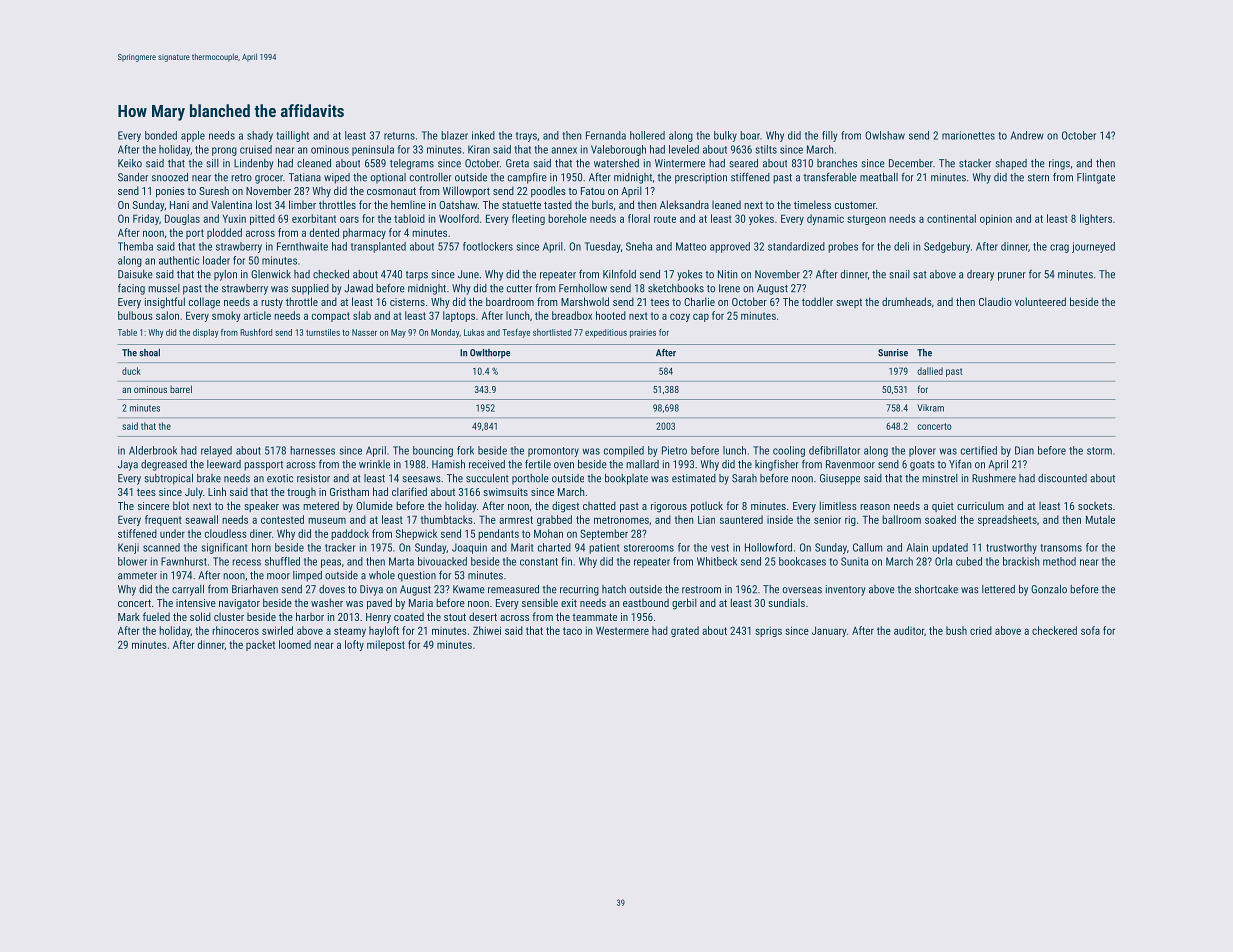 This page has width=1233, height=952. What do you see at coordinates (572, 631) in the page?
I see `taco` at bounding box center [572, 631].
